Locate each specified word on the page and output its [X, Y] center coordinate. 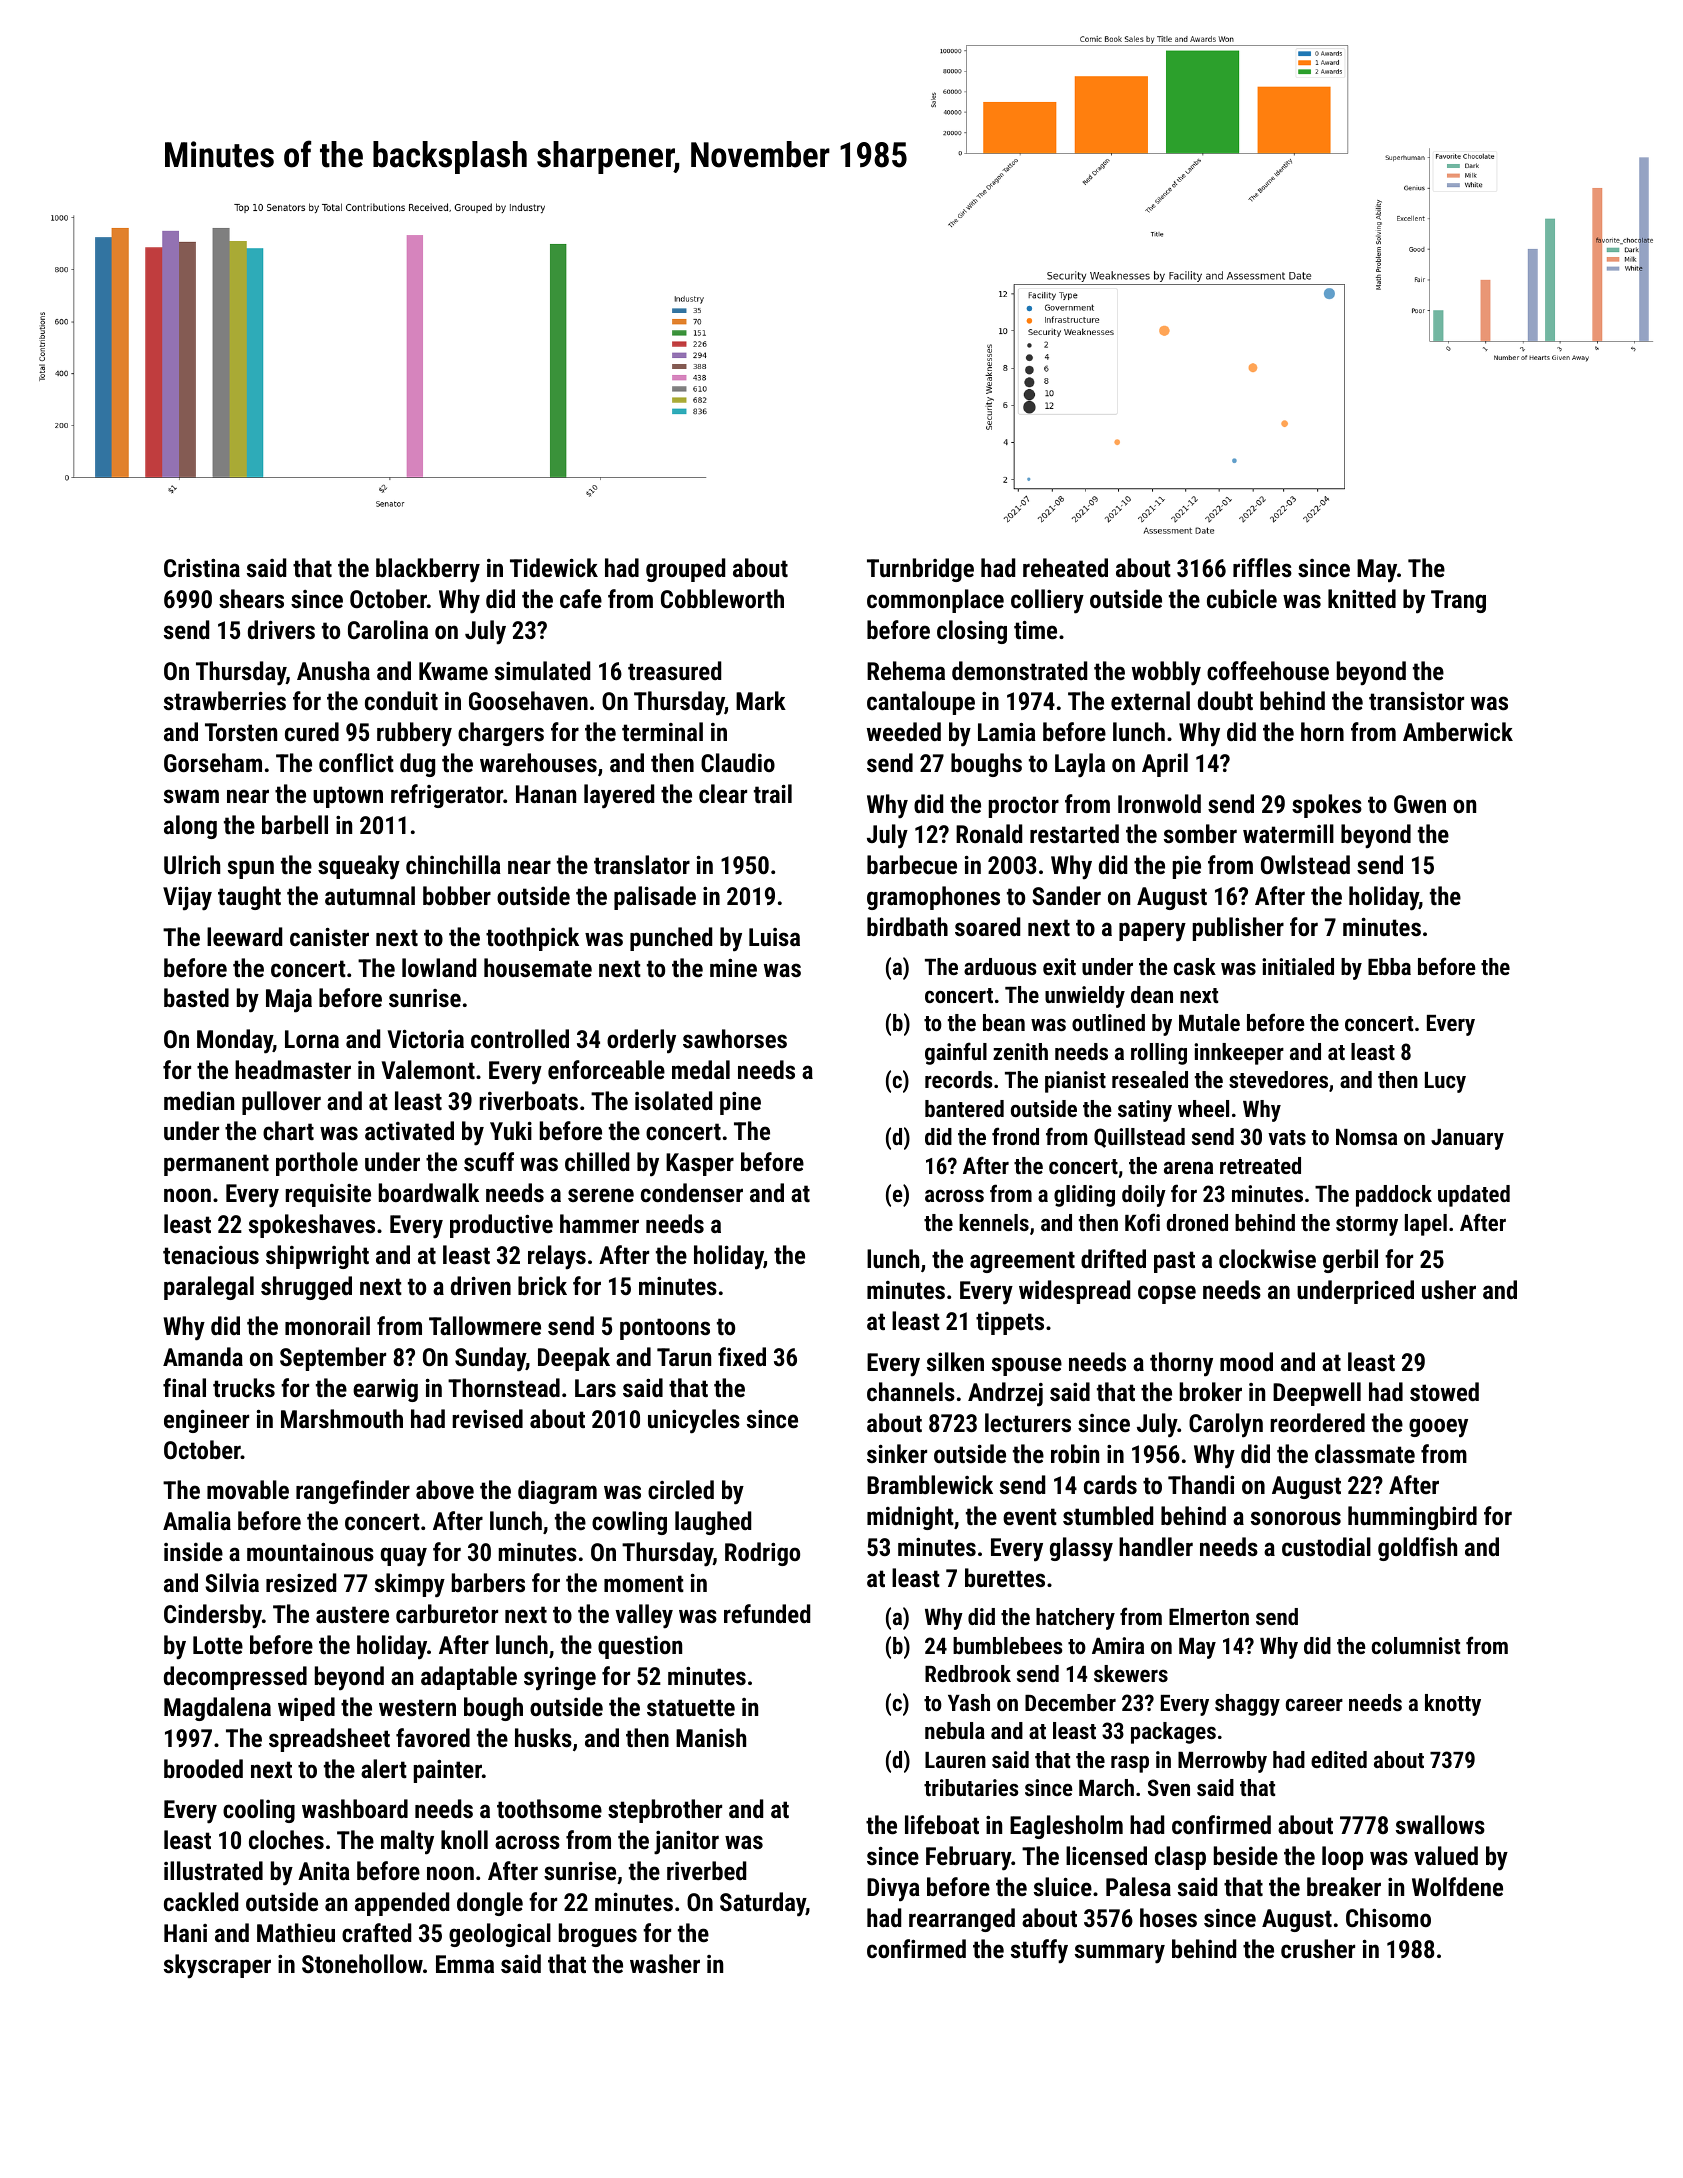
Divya [893, 1890]
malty [407, 1842]
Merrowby [1222, 1762]
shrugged [306, 1288]
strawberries [225, 700]
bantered [964, 1108]
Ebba [1389, 966]
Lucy [1445, 1082]
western [417, 1707]
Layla [1080, 765]
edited [1339, 1759]
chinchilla [453, 864]
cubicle [1242, 598]
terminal [662, 731]
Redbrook [968, 1673]
